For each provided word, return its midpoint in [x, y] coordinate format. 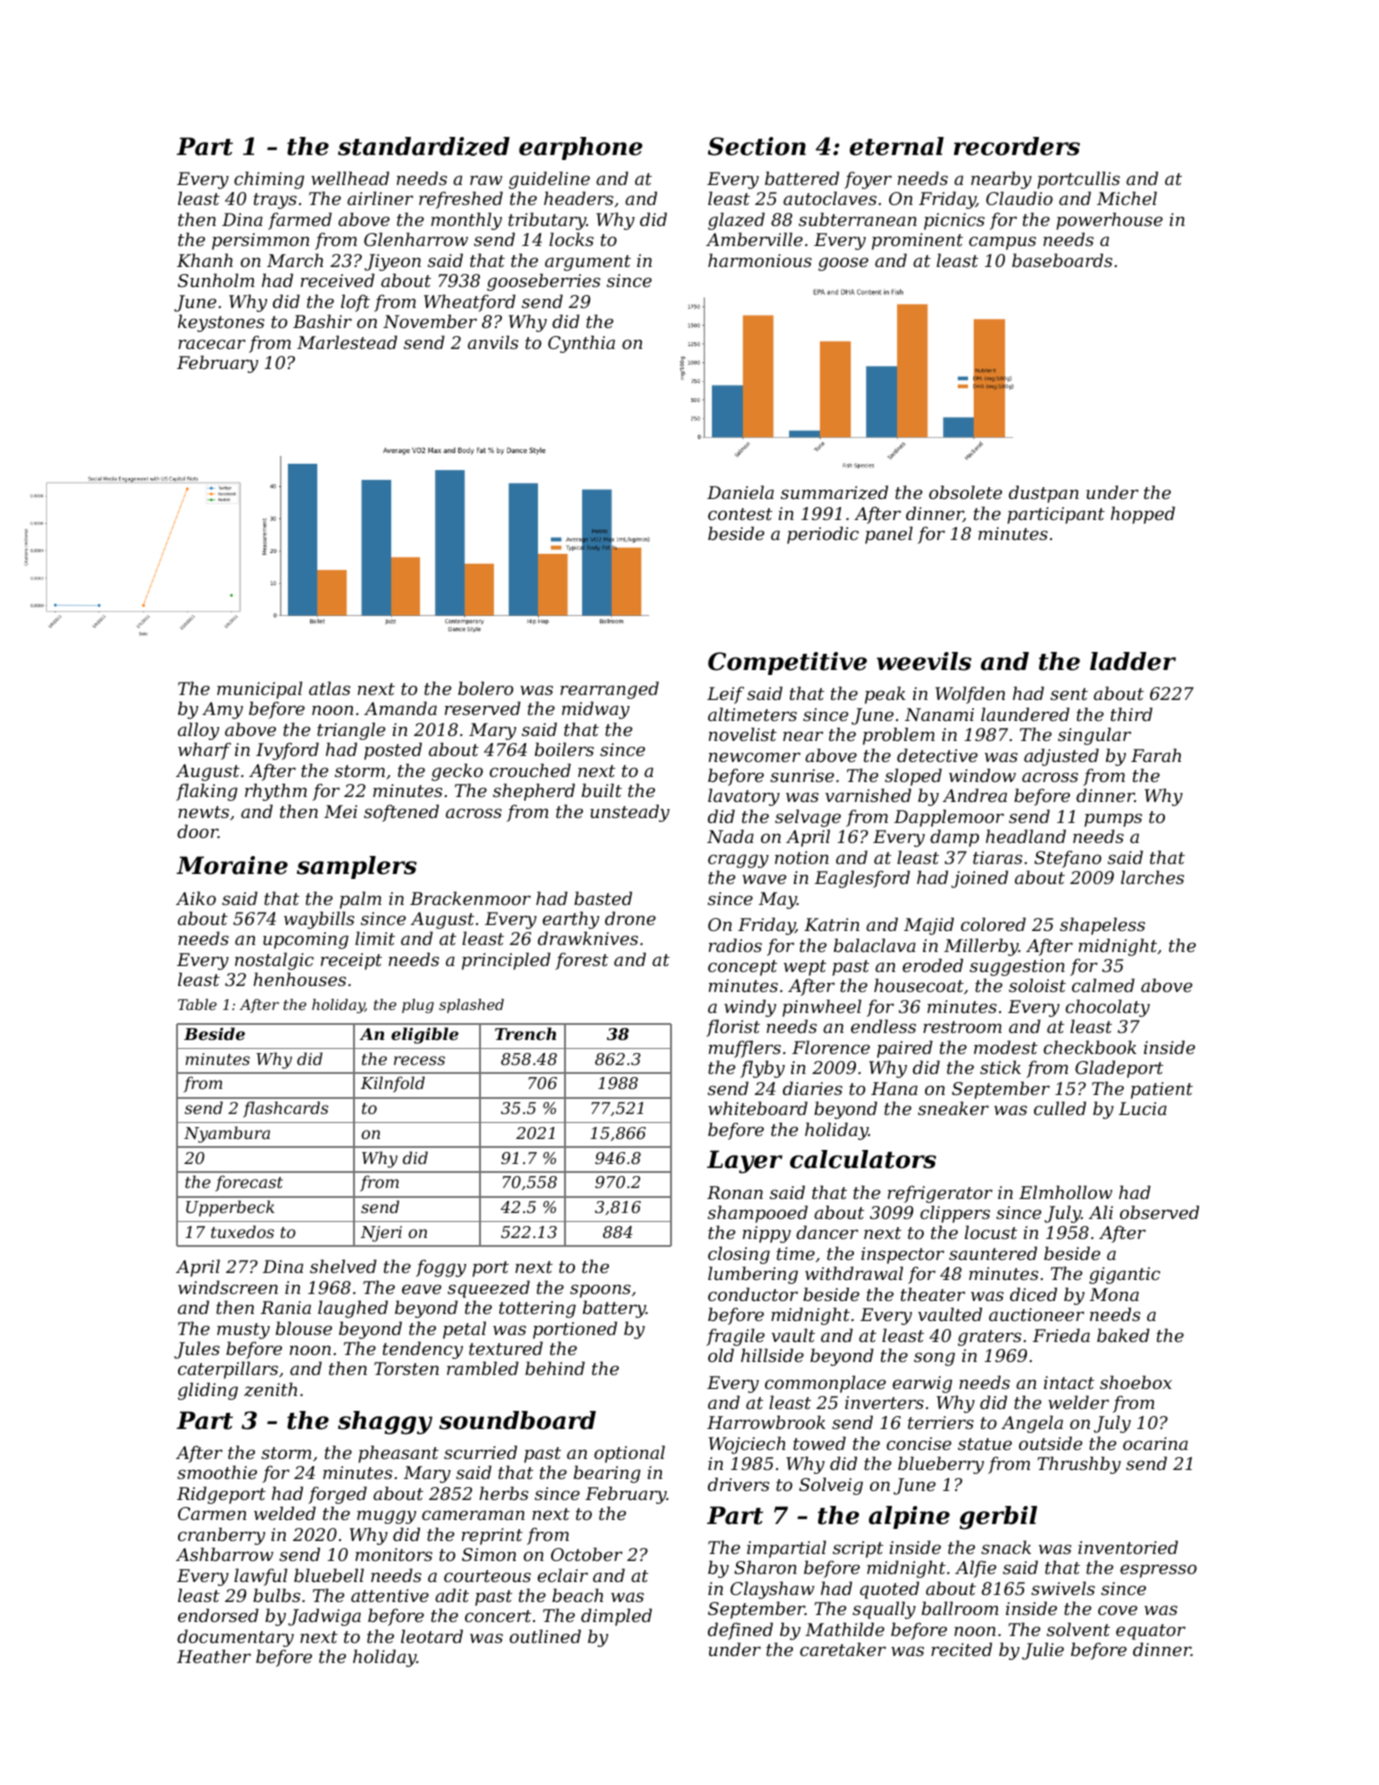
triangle [351, 731]
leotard [432, 1636]
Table [197, 1004]
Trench [525, 1033]
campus [1002, 243]
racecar [212, 344]
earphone [581, 148]
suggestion [1017, 967]
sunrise [802, 775]
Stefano [1067, 859]
